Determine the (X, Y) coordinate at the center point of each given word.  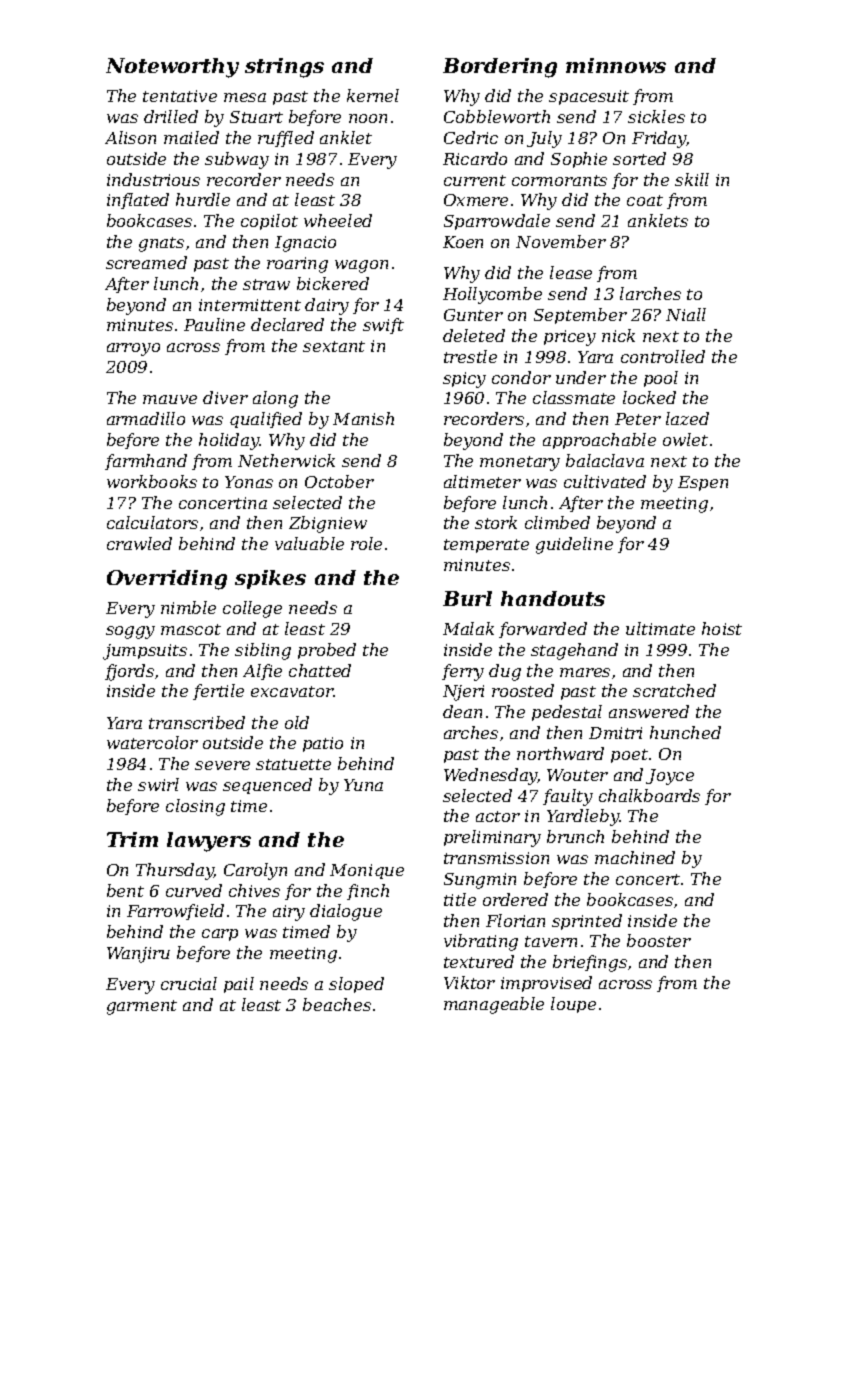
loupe (573, 1005)
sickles (656, 116)
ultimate (660, 628)
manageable (494, 1005)
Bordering (500, 68)
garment (142, 1007)
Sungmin (480, 881)
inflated (138, 201)
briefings (590, 963)
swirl (158, 784)
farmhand (146, 462)
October (339, 481)
